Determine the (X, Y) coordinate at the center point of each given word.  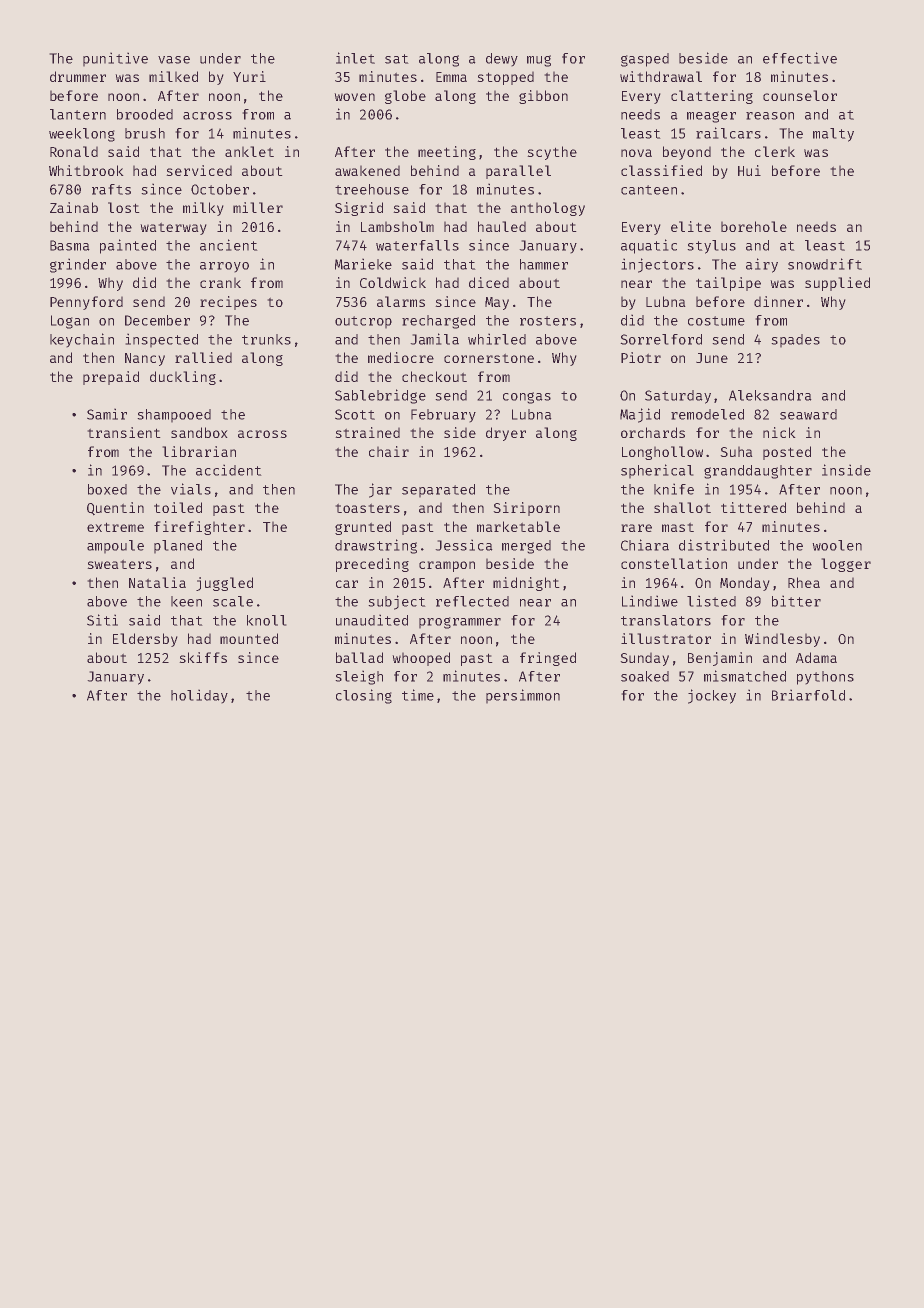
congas (527, 398)
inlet (355, 58)
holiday (199, 696)
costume (716, 321)
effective (800, 58)
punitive (115, 59)
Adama (816, 657)
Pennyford (86, 303)
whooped (421, 659)
